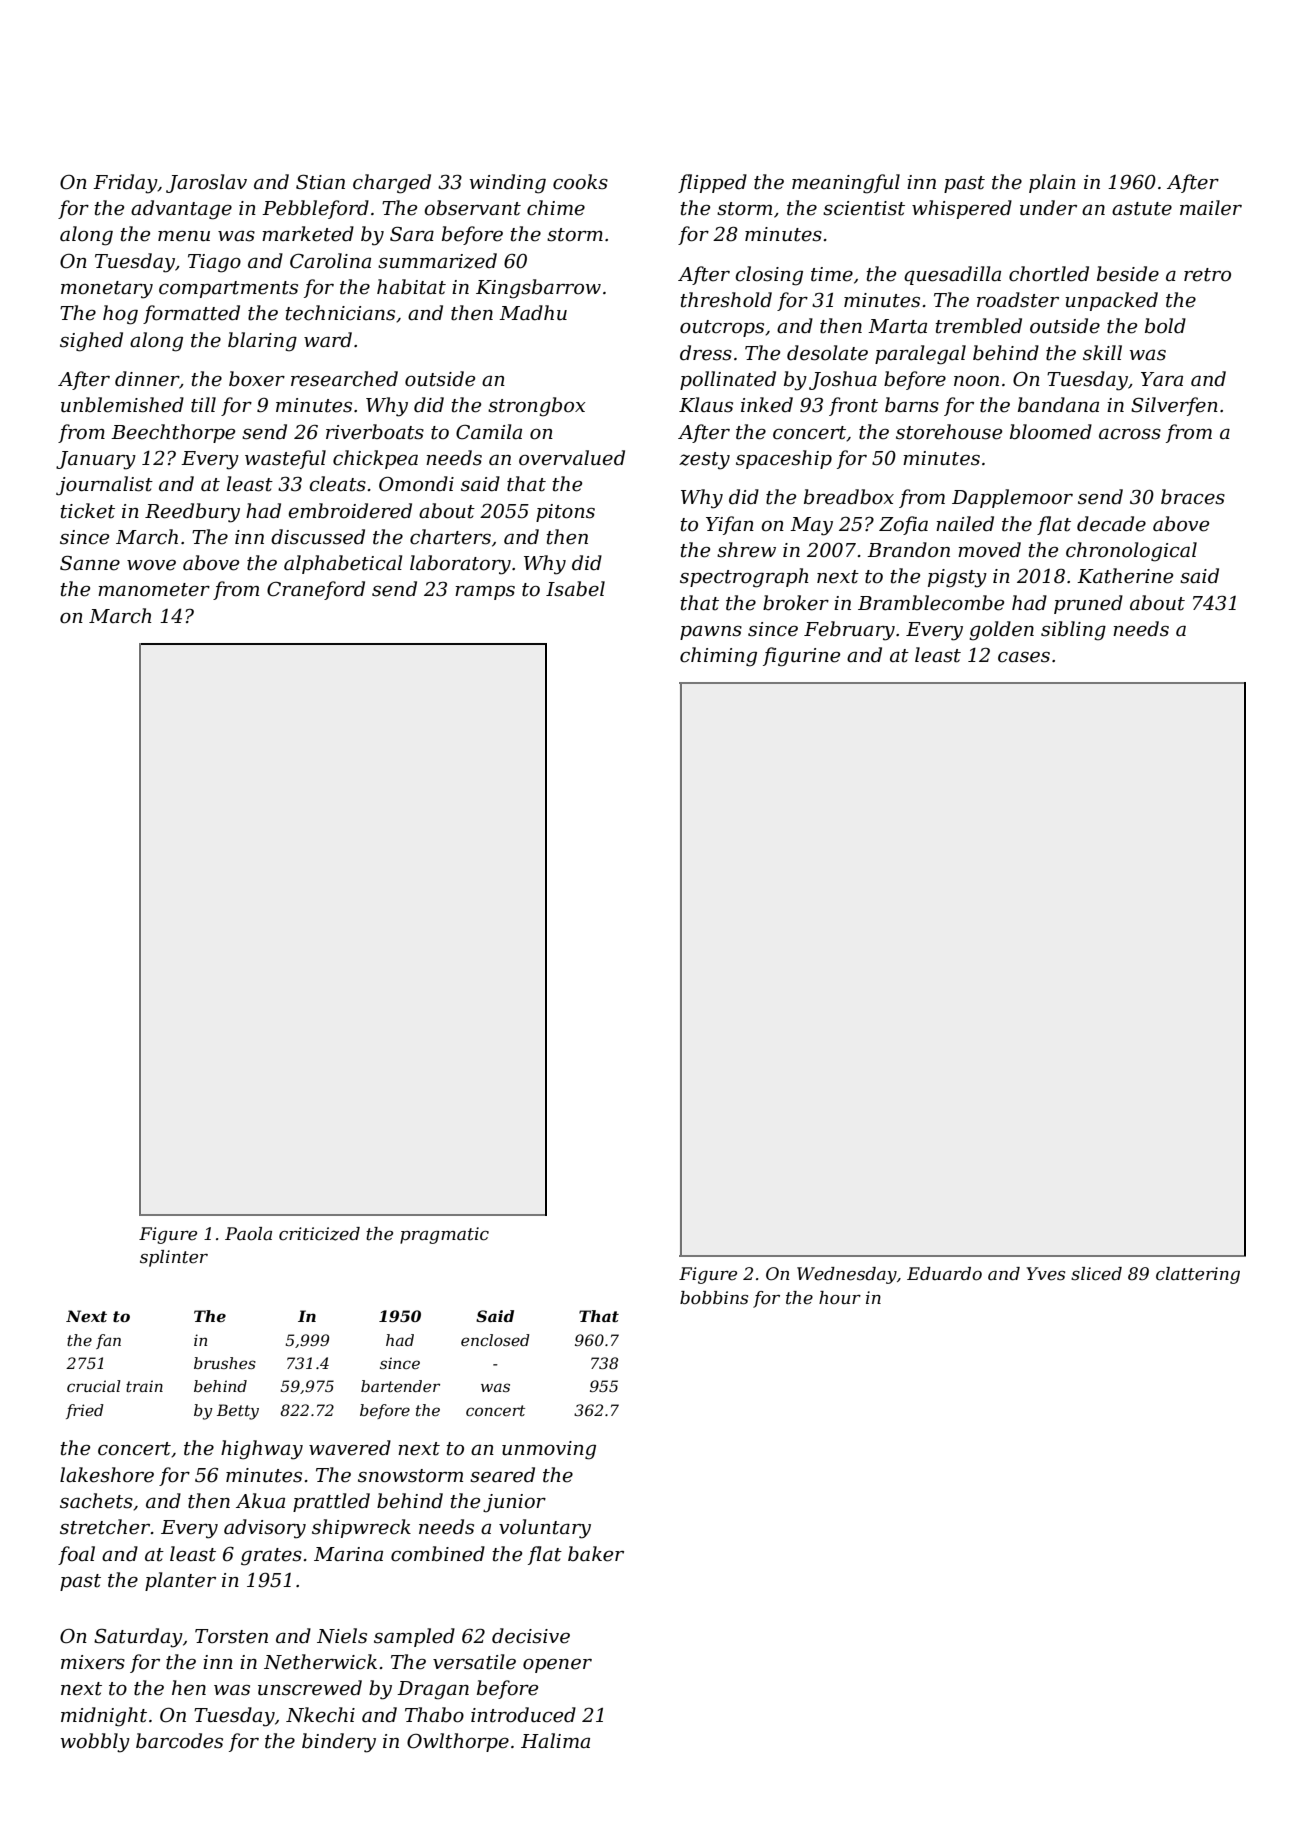 This screenshot has width=1306, height=1847. Describe the element at coordinates (728, 380) in the screenshot. I see `pollinated` at that location.
